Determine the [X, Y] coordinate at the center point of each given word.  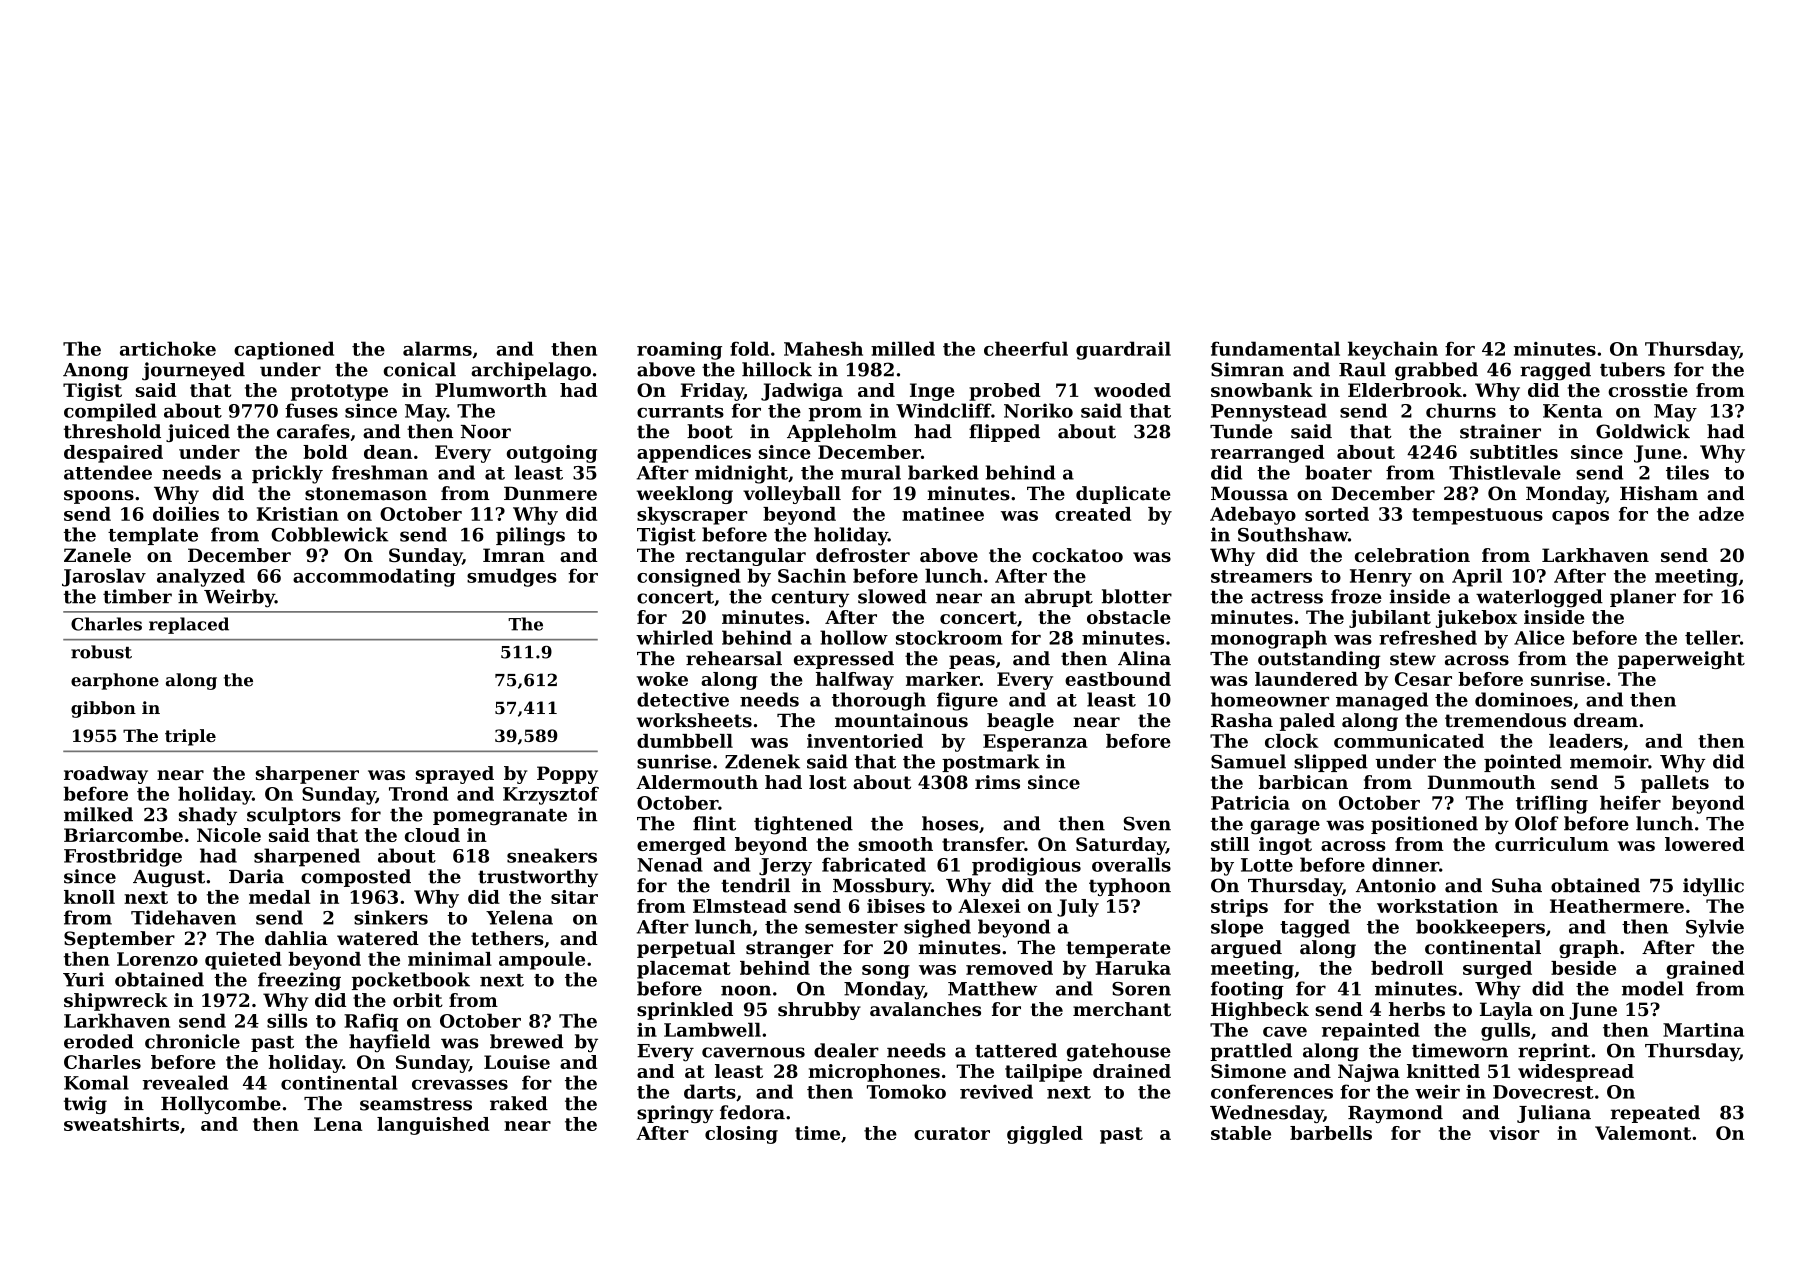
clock [1292, 741]
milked [98, 814]
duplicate [1123, 495]
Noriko [1038, 410]
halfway [855, 681]
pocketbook [411, 981]
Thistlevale [1505, 472]
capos [1580, 518]
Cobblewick [329, 534]
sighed [937, 928]
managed [1382, 701]
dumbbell [685, 741]
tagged [1315, 928]
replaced [189, 625]
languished [433, 1126]
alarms [437, 348]
